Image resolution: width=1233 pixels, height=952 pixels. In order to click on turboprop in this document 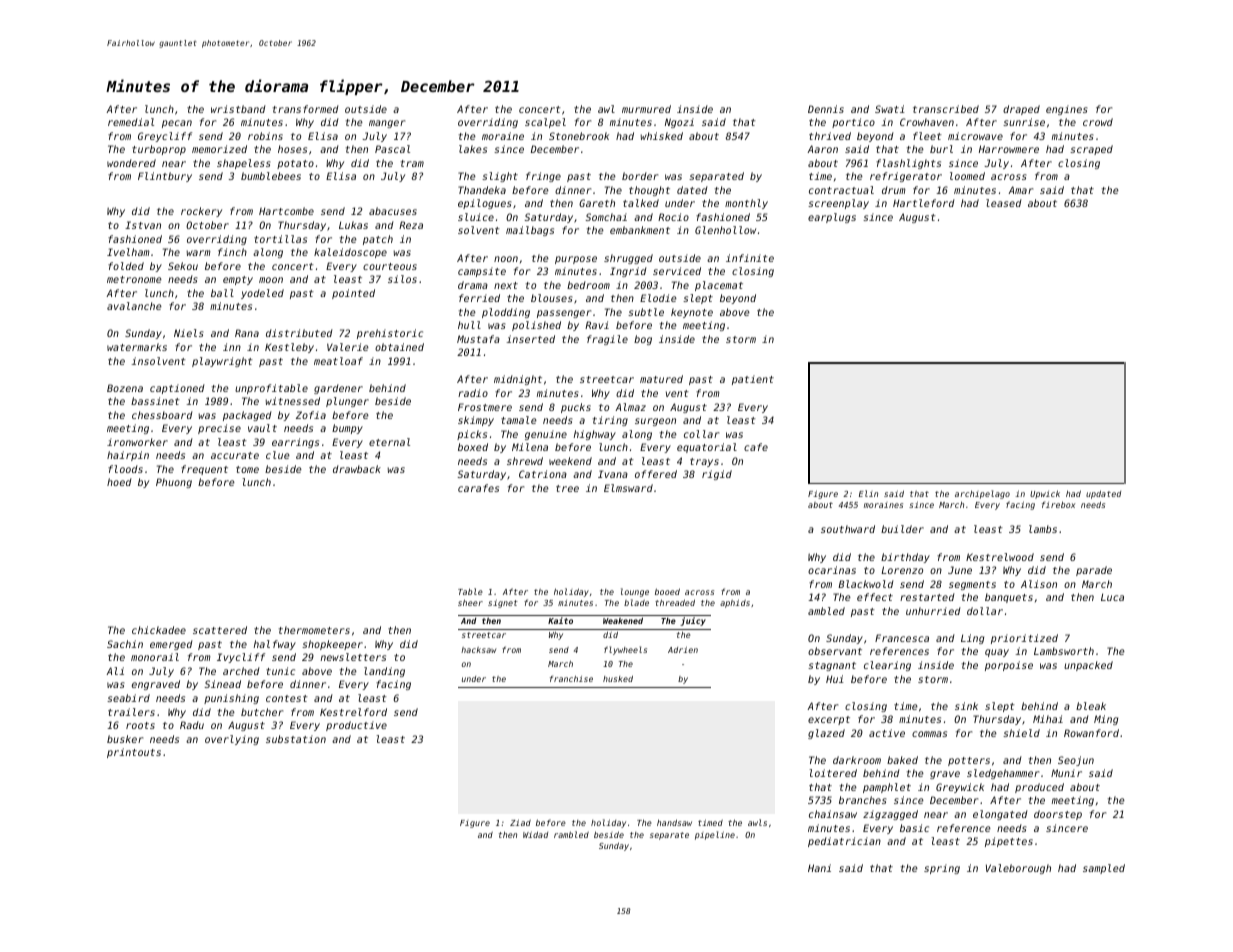, I will do `click(159, 150)`.
